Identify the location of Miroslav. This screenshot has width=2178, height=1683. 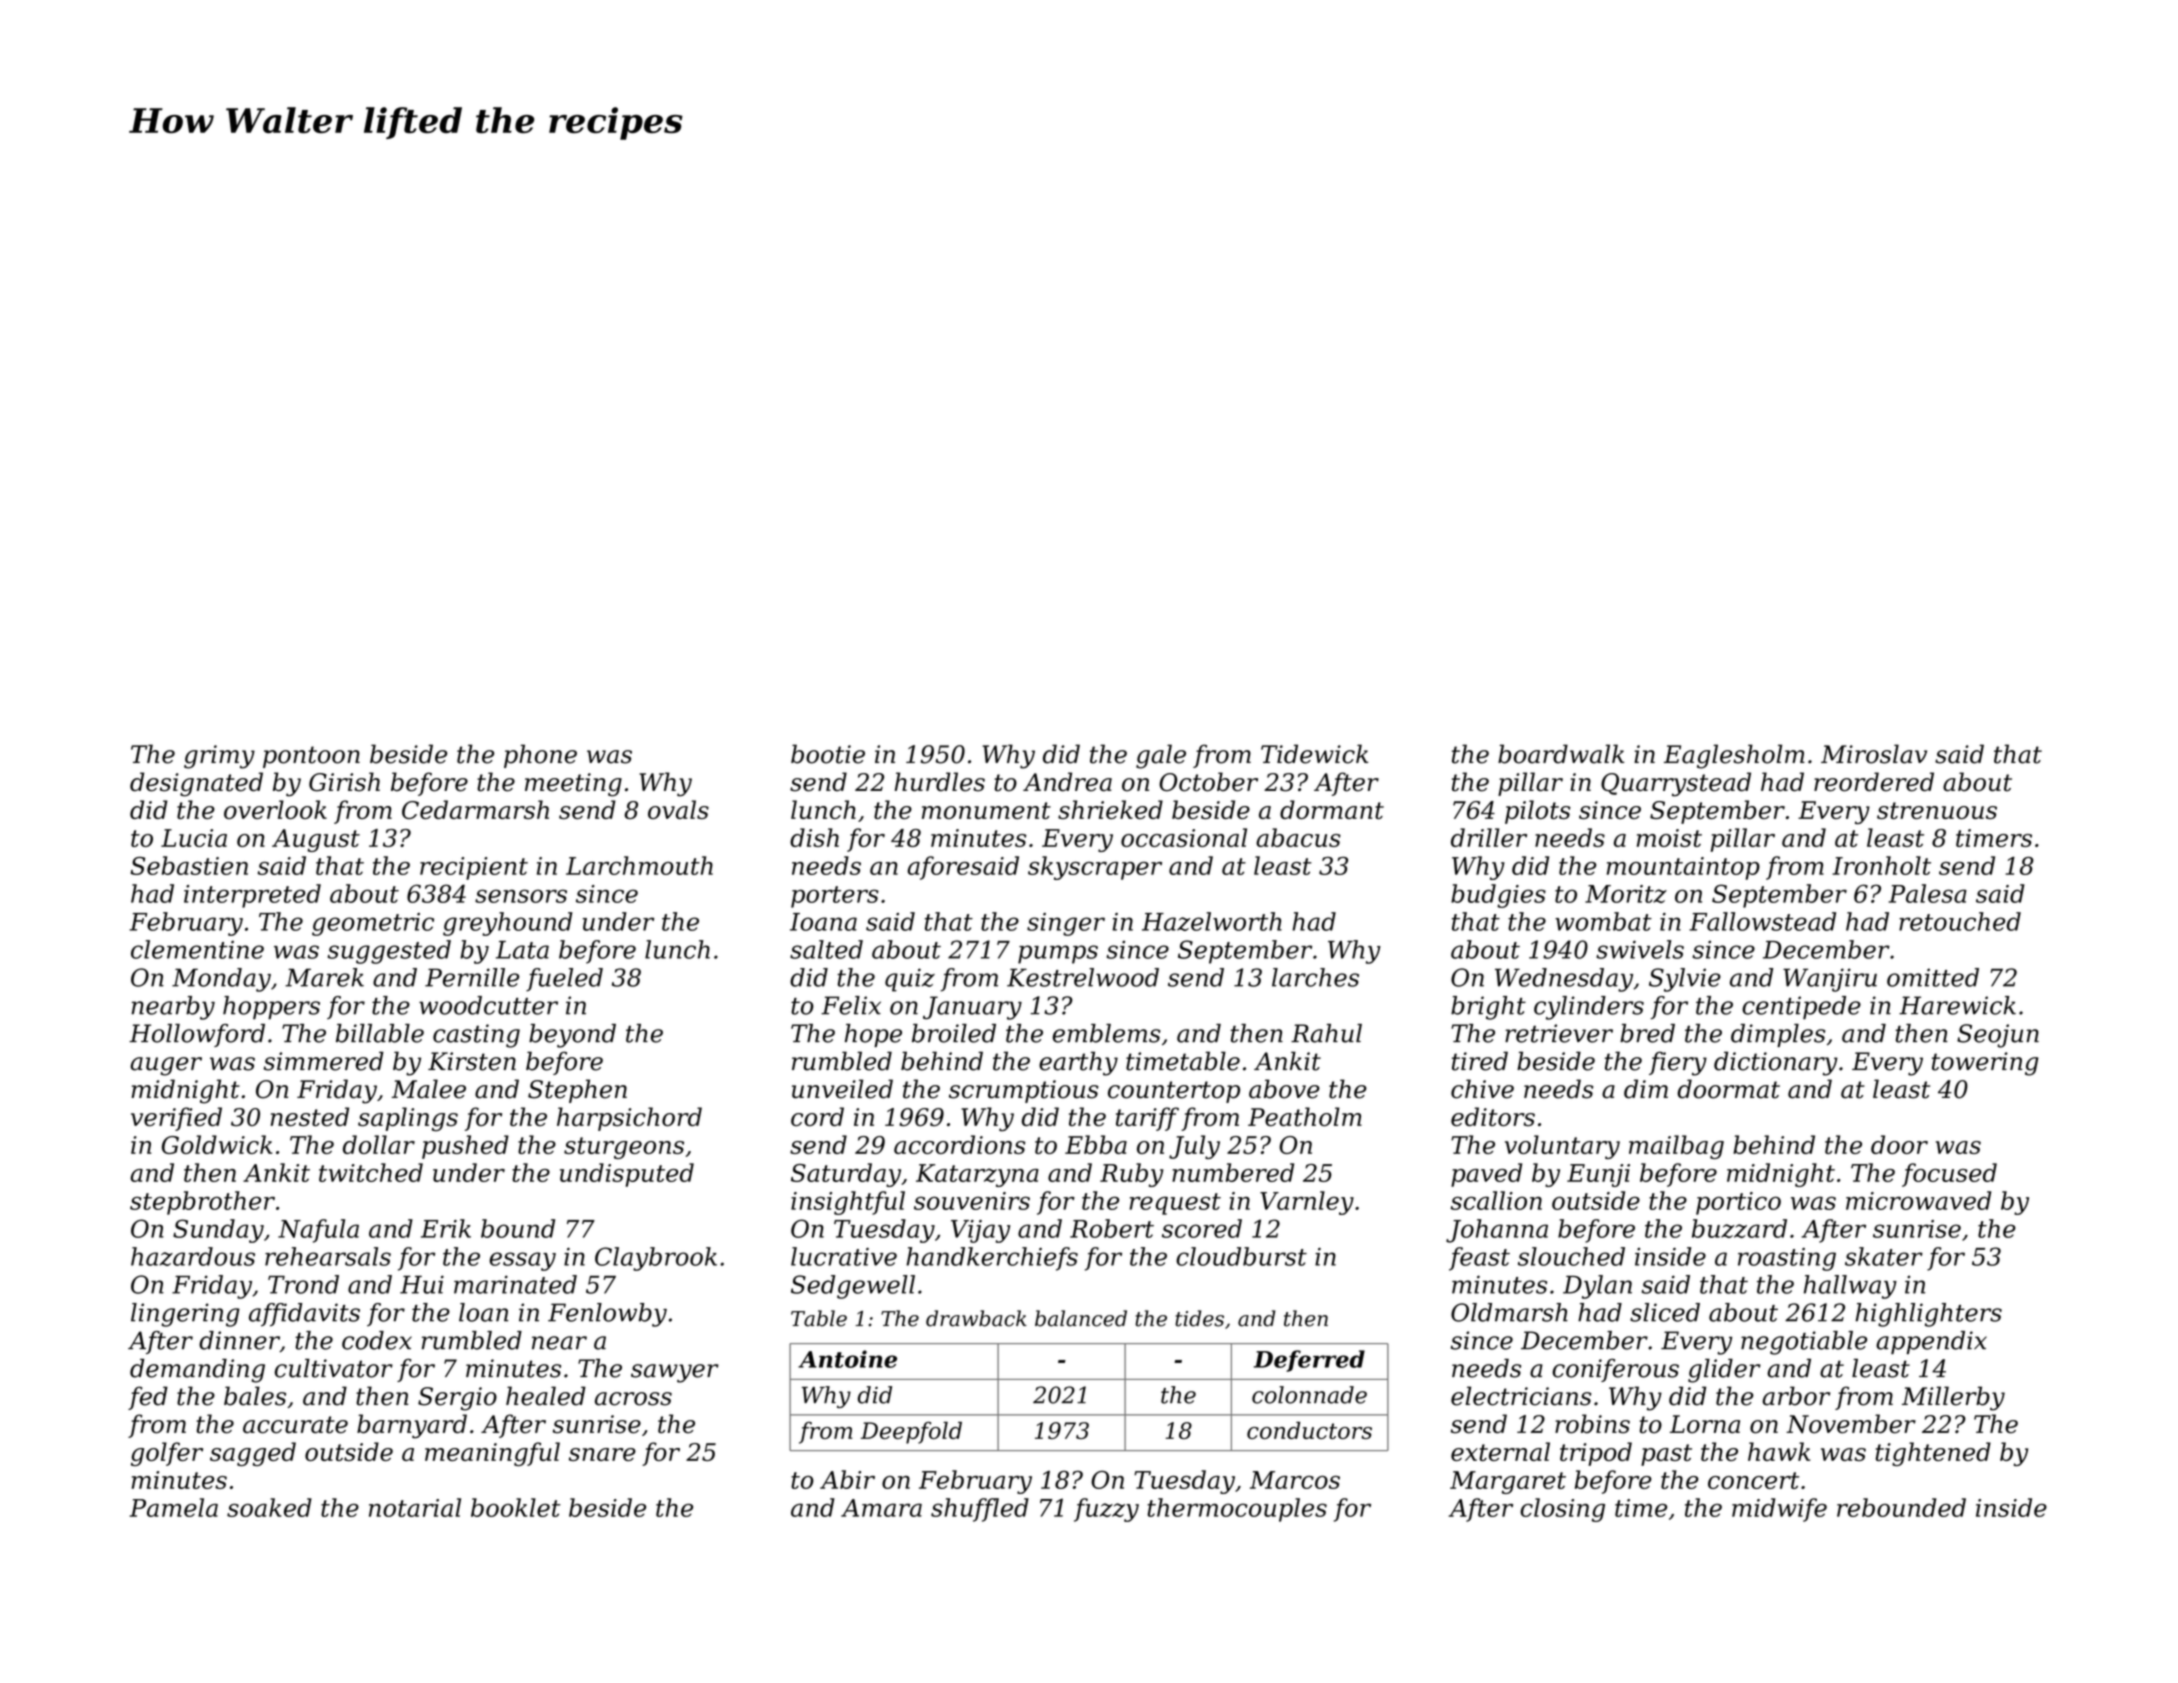
(1874, 754).
